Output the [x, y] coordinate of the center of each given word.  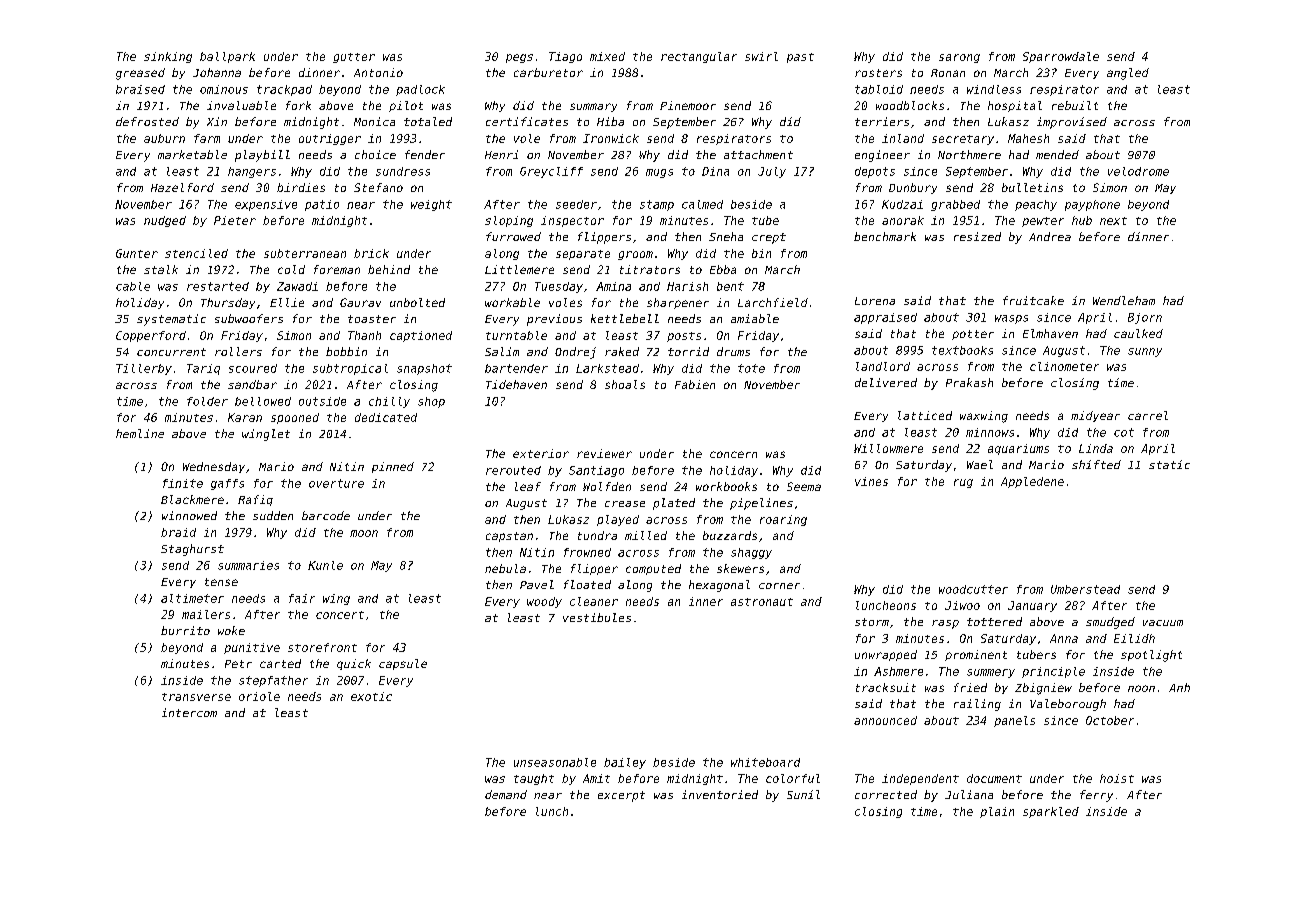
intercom [189, 712]
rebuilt [1075, 105]
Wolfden [607, 486]
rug [963, 483]
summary [593, 107]
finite [183, 483]
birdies [301, 187]
